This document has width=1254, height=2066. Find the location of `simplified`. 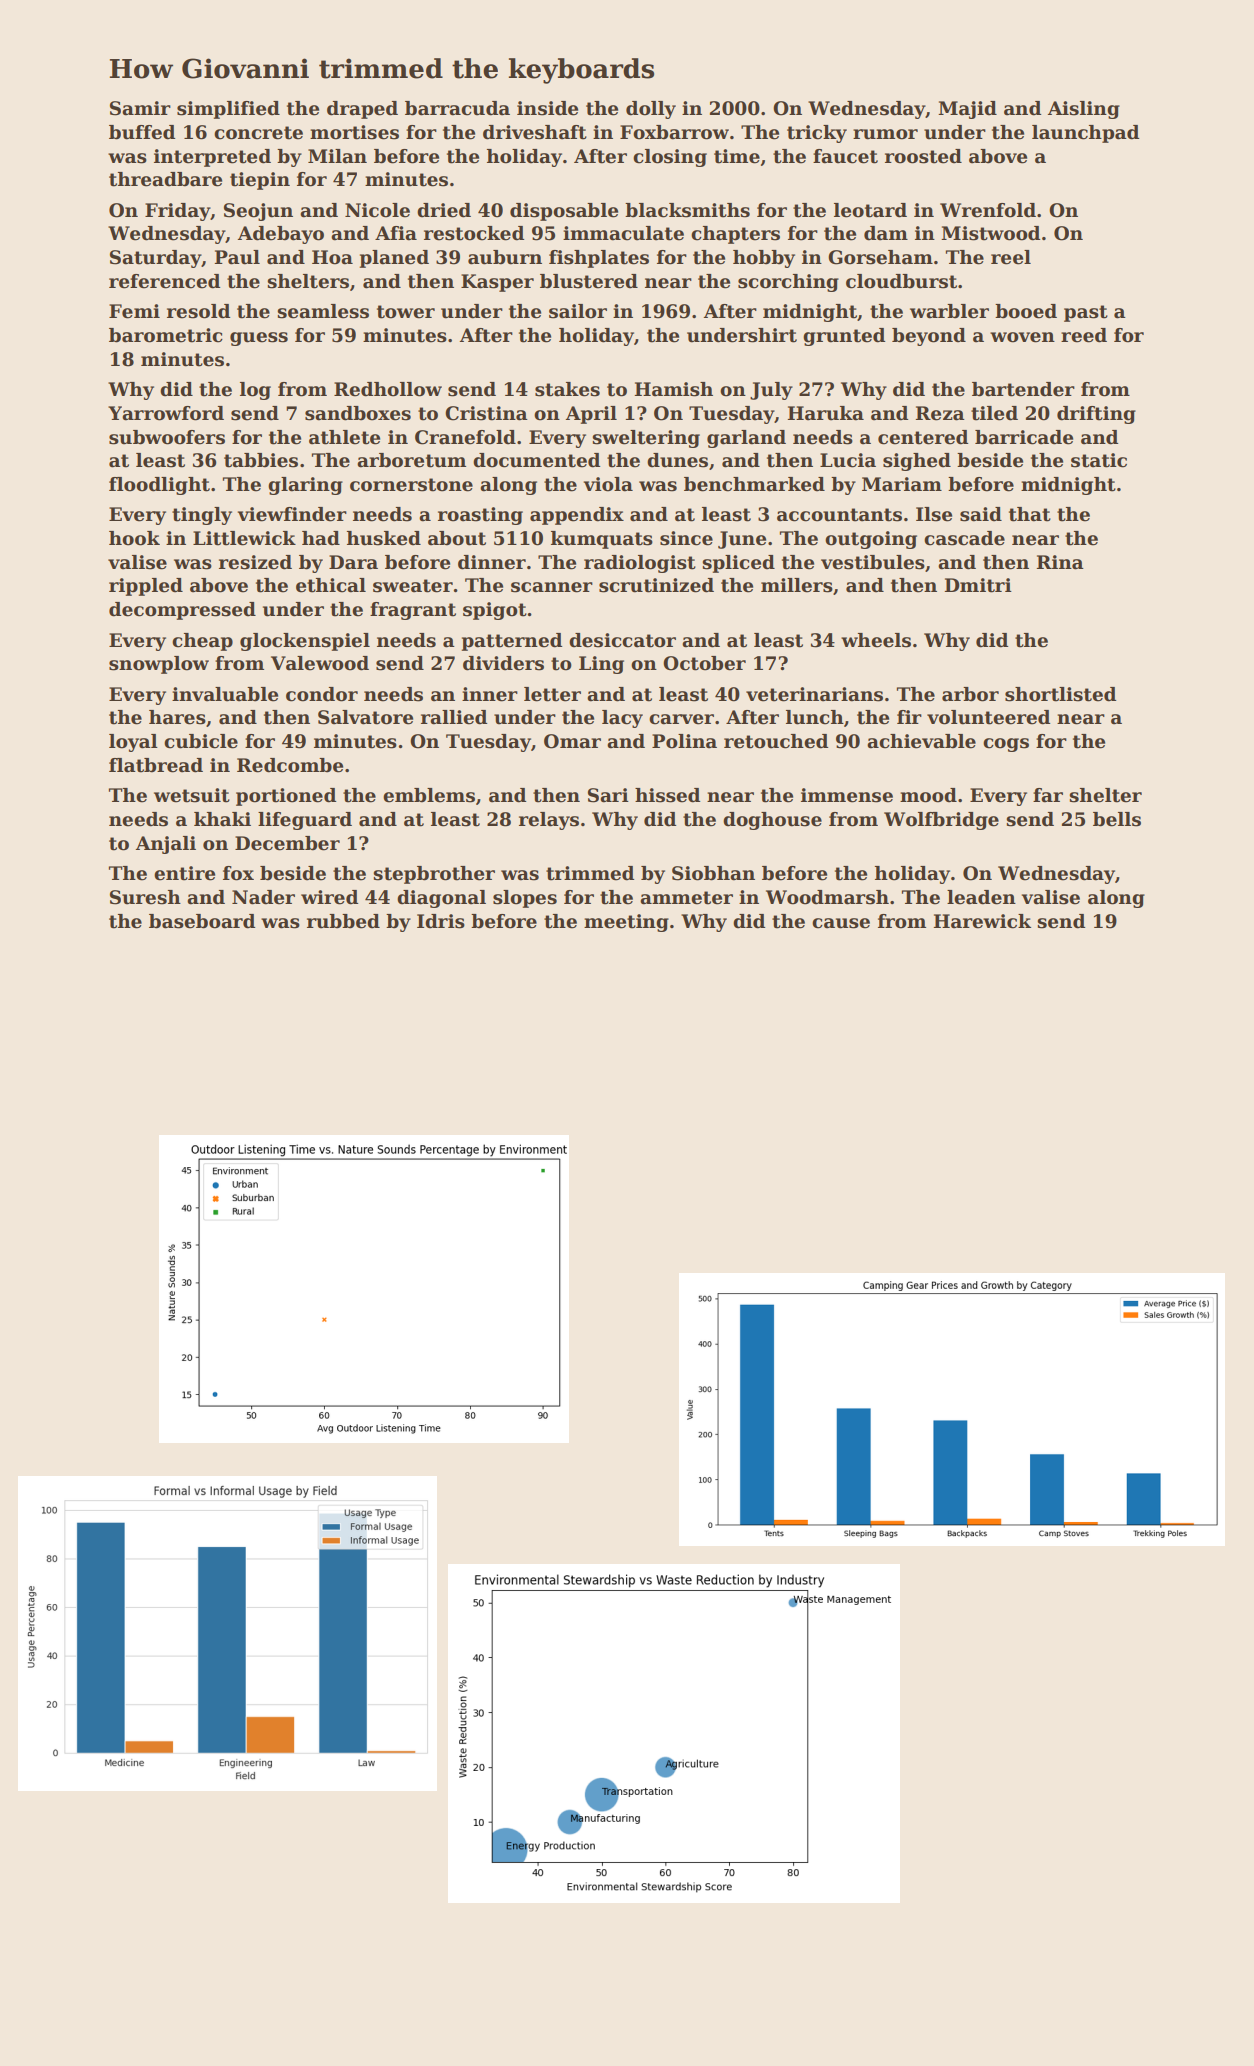

simplified is located at coordinates (228, 110).
